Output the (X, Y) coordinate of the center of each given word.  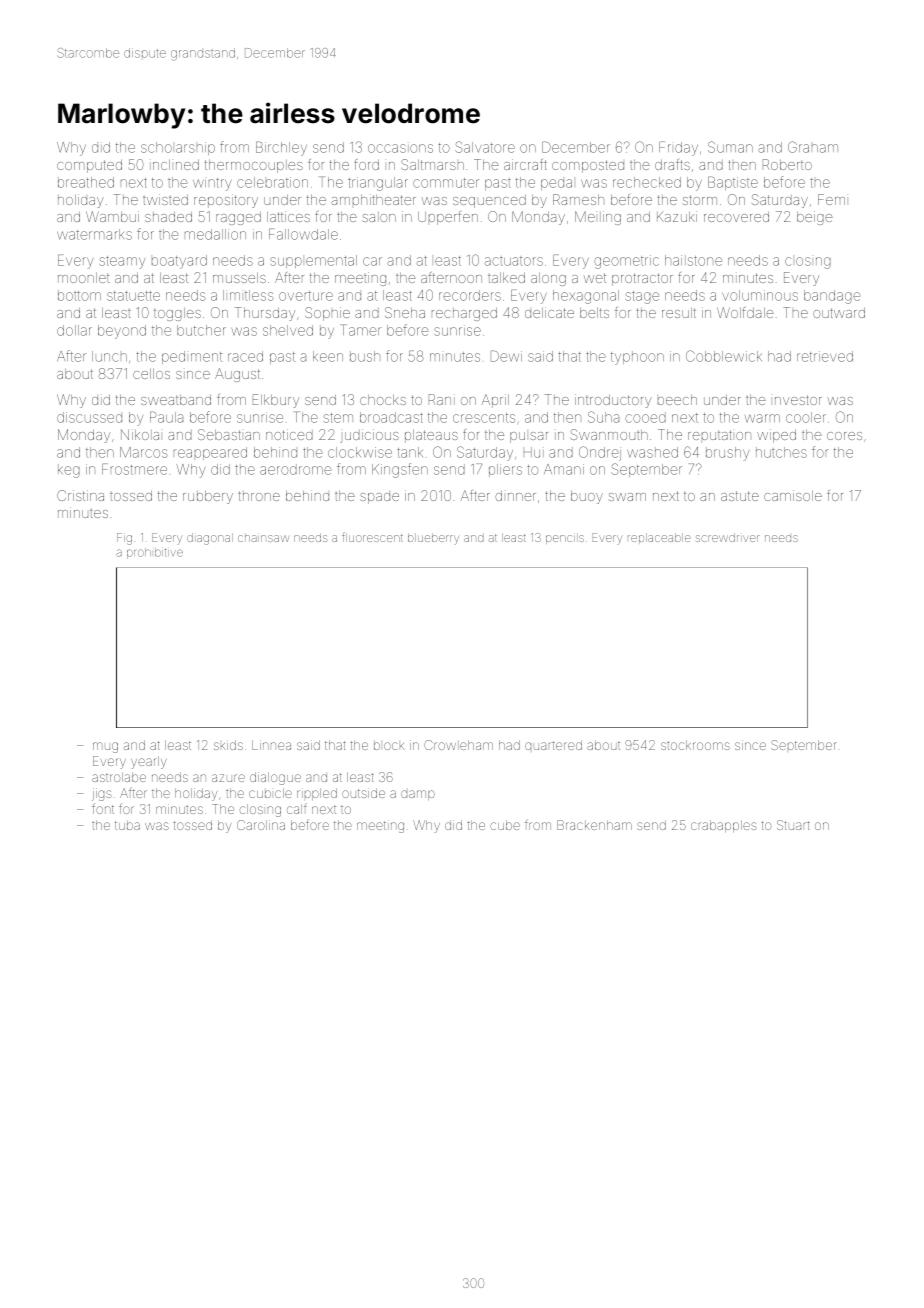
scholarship (178, 148)
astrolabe (119, 777)
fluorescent (372, 537)
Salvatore (485, 147)
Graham (813, 147)
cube (505, 825)
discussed (89, 417)
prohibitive (155, 553)
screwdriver (728, 537)
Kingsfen (400, 470)
